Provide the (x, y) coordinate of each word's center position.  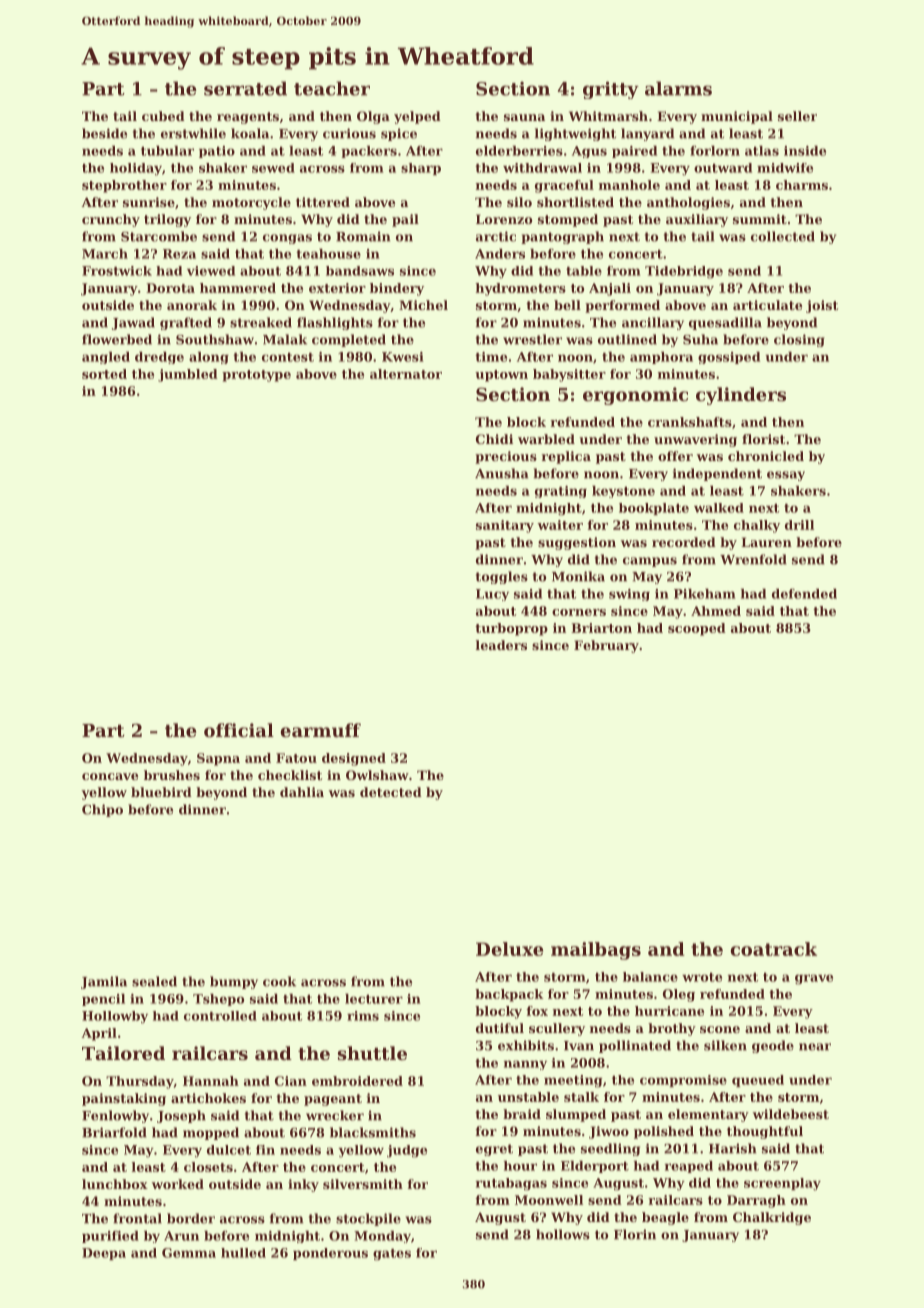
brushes (172, 775)
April (99, 1034)
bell (567, 305)
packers (369, 152)
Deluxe (509, 949)
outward (723, 168)
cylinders (741, 396)
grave (814, 979)
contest (288, 357)
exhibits (526, 1045)
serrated (245, 88)
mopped (211, 1133)
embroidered (357, 1081)
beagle (665, 1218)
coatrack (774, 949)
